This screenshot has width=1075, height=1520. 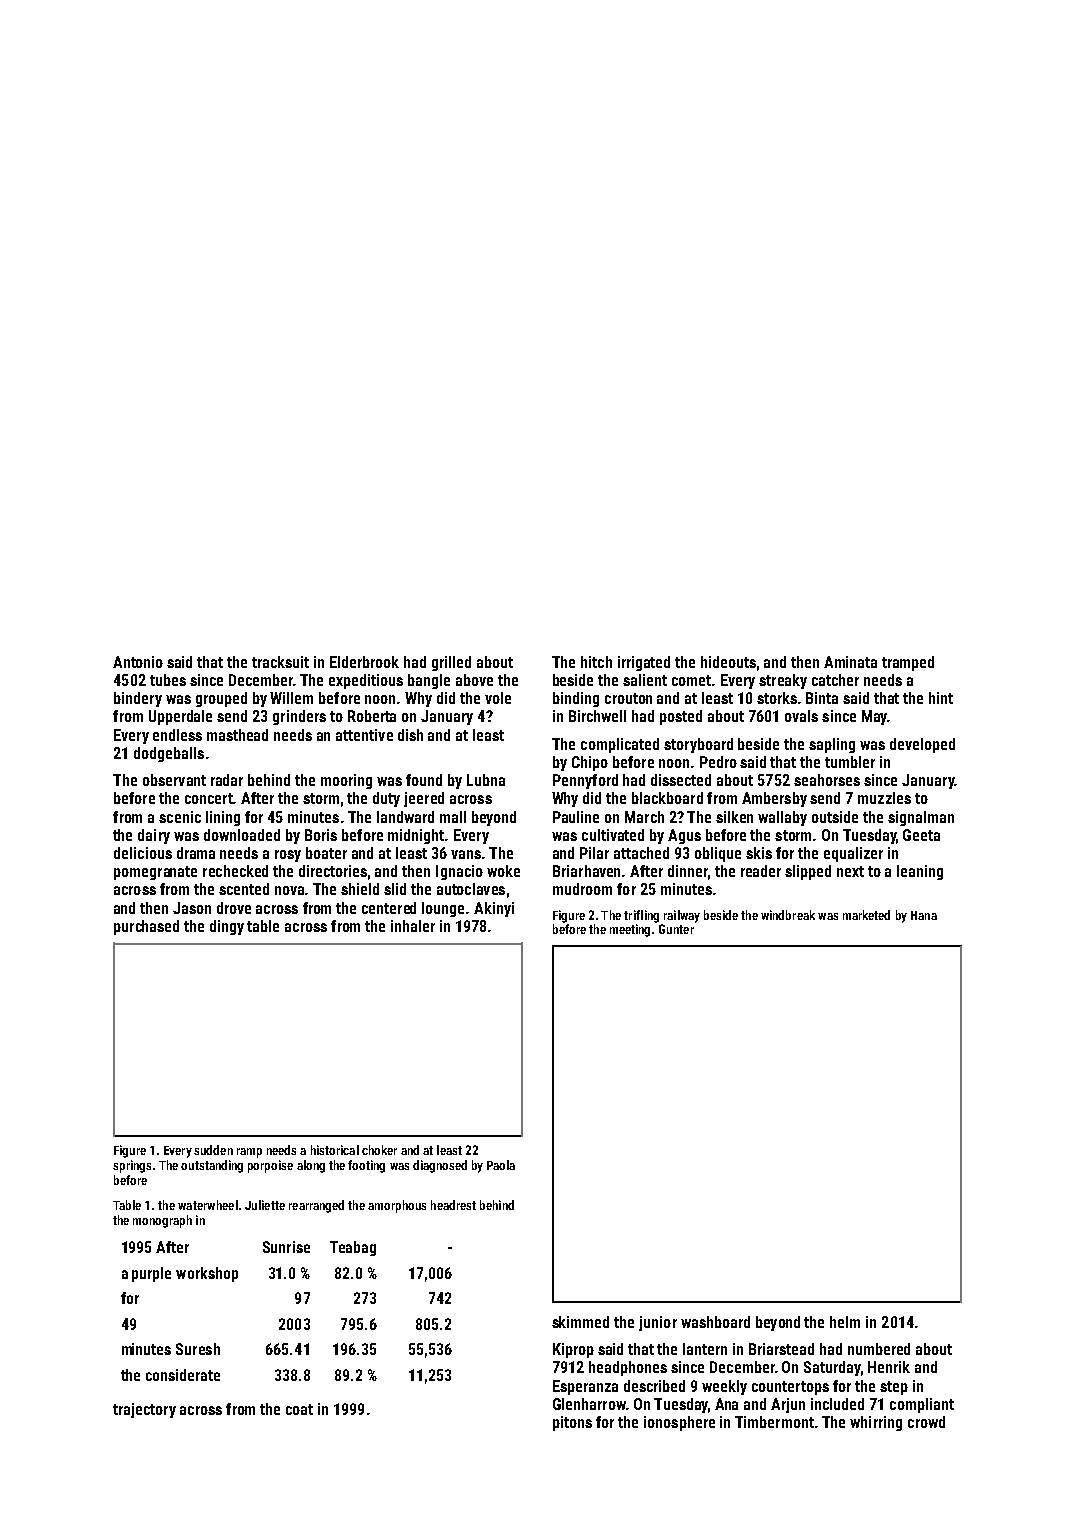 I want to click on windbreak, so click(x=788, y=915).
